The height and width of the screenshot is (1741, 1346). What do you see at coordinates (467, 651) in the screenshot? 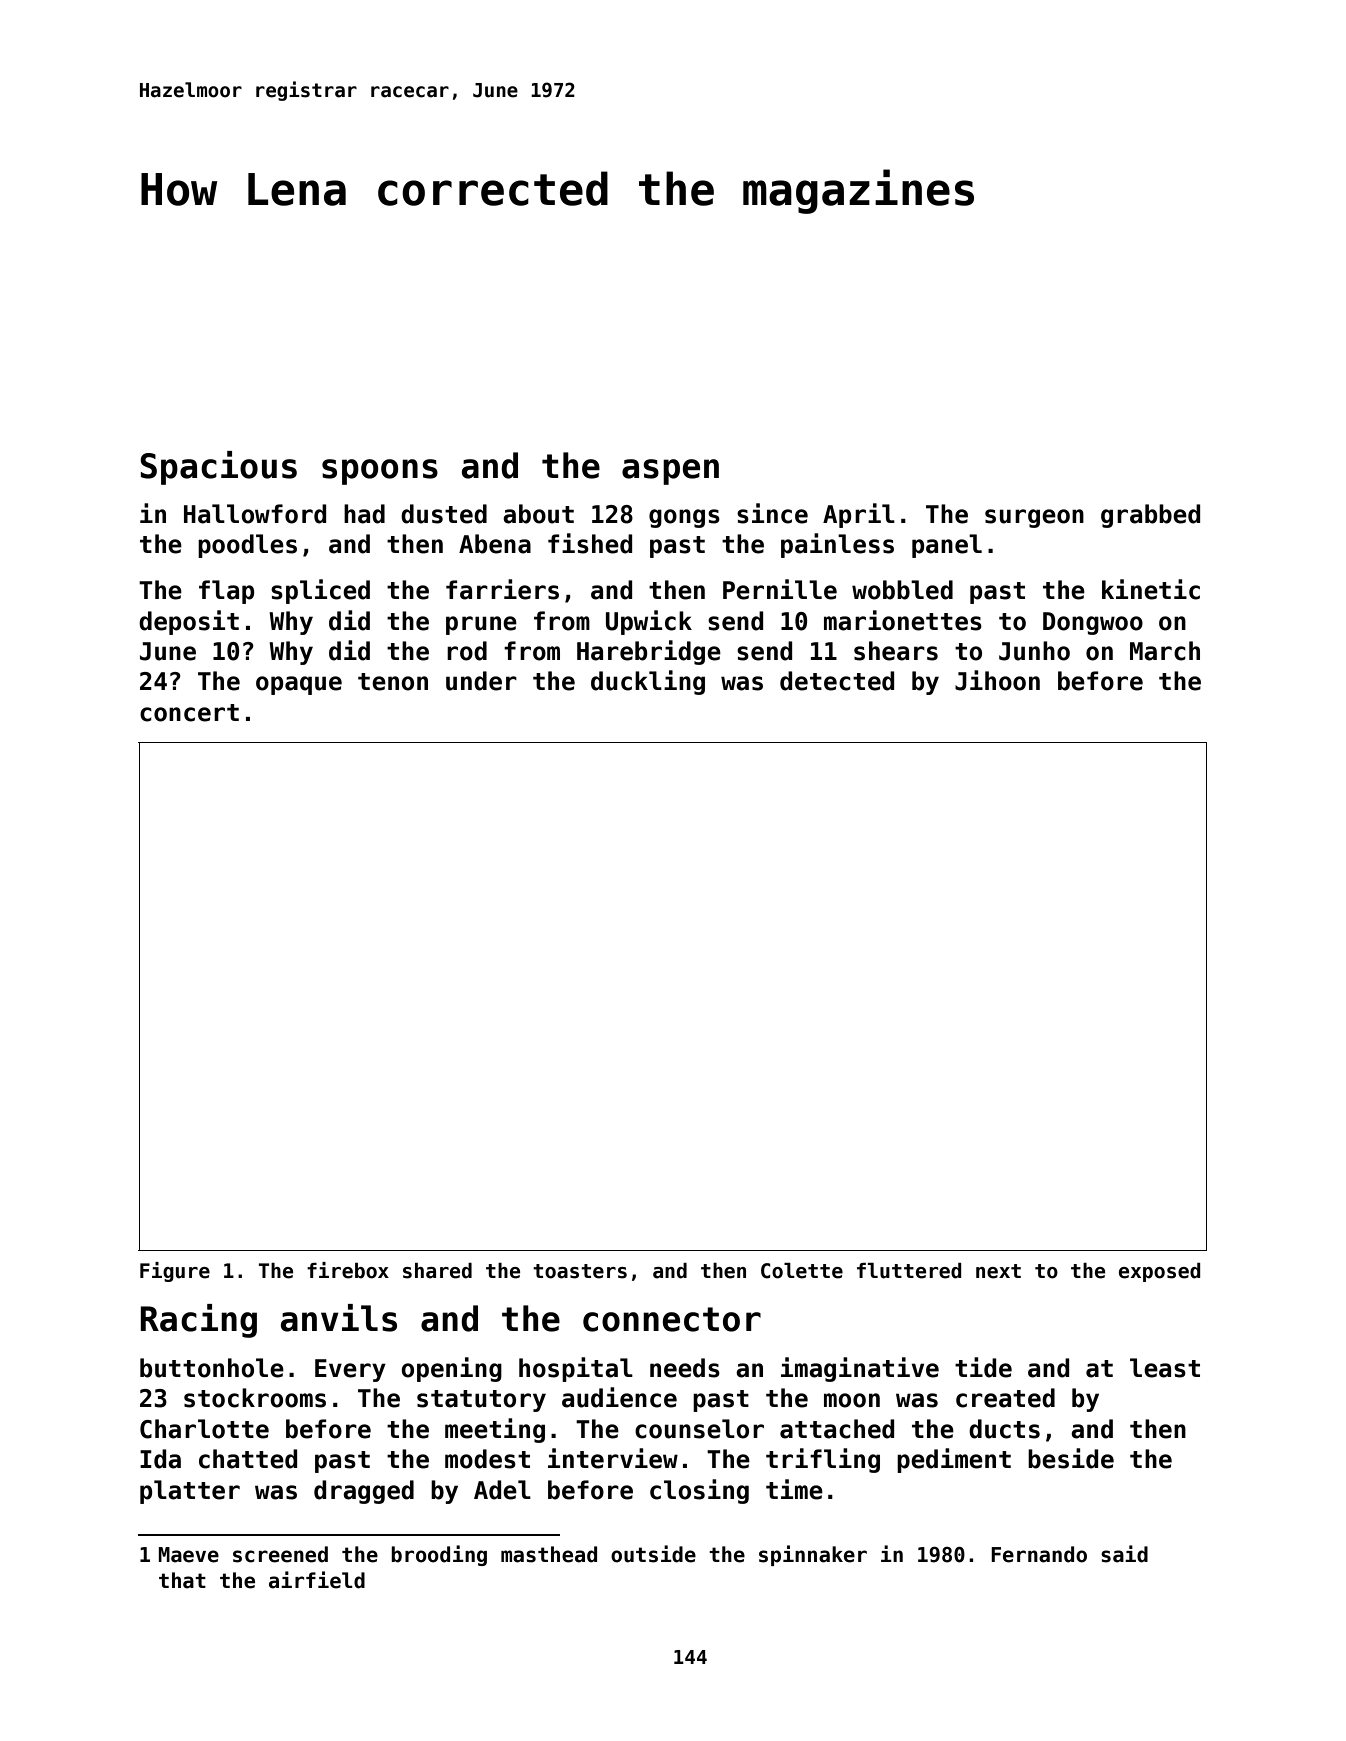
I see `rod` at bounding box center [467, 651].
